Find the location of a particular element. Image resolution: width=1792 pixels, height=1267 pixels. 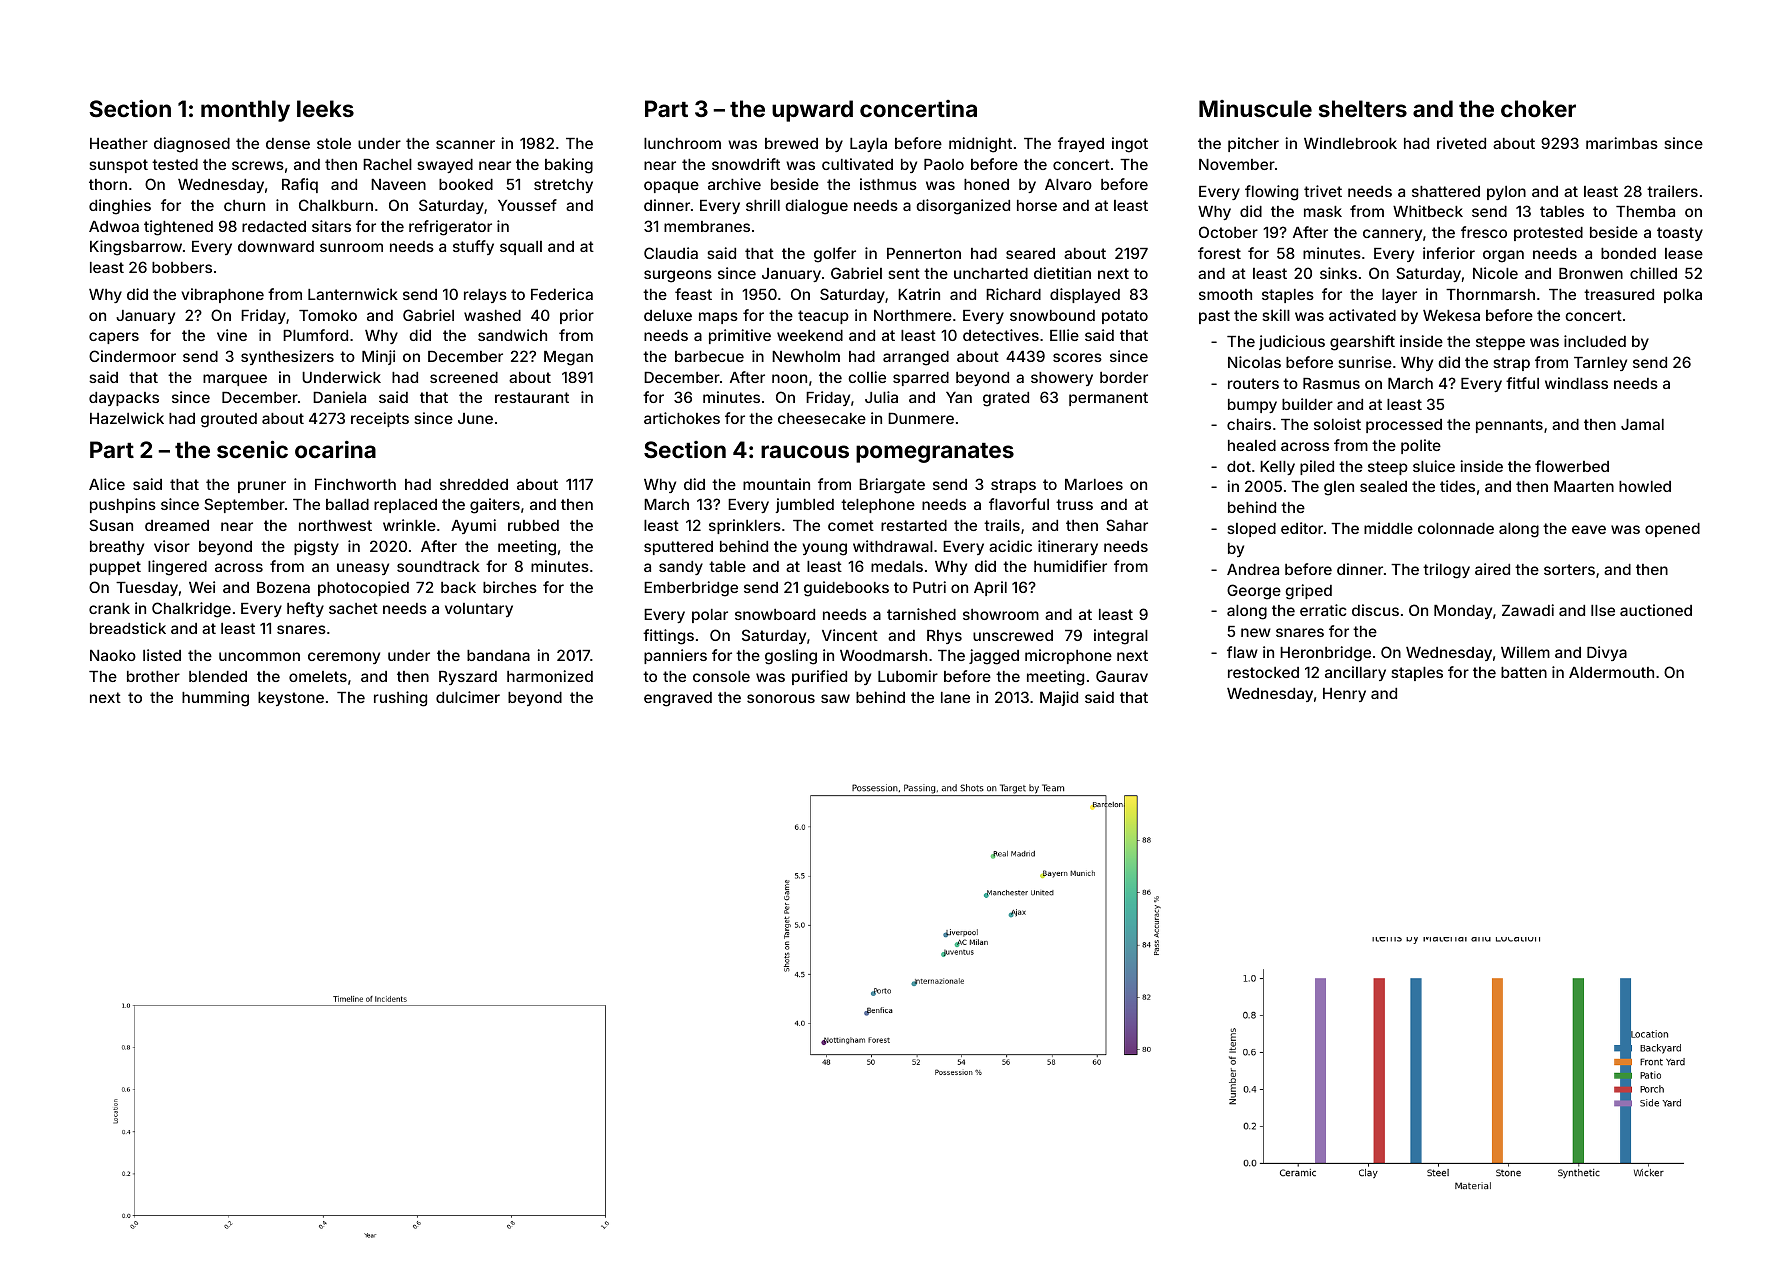

Pennerton is located at coordinates (924, 253).
